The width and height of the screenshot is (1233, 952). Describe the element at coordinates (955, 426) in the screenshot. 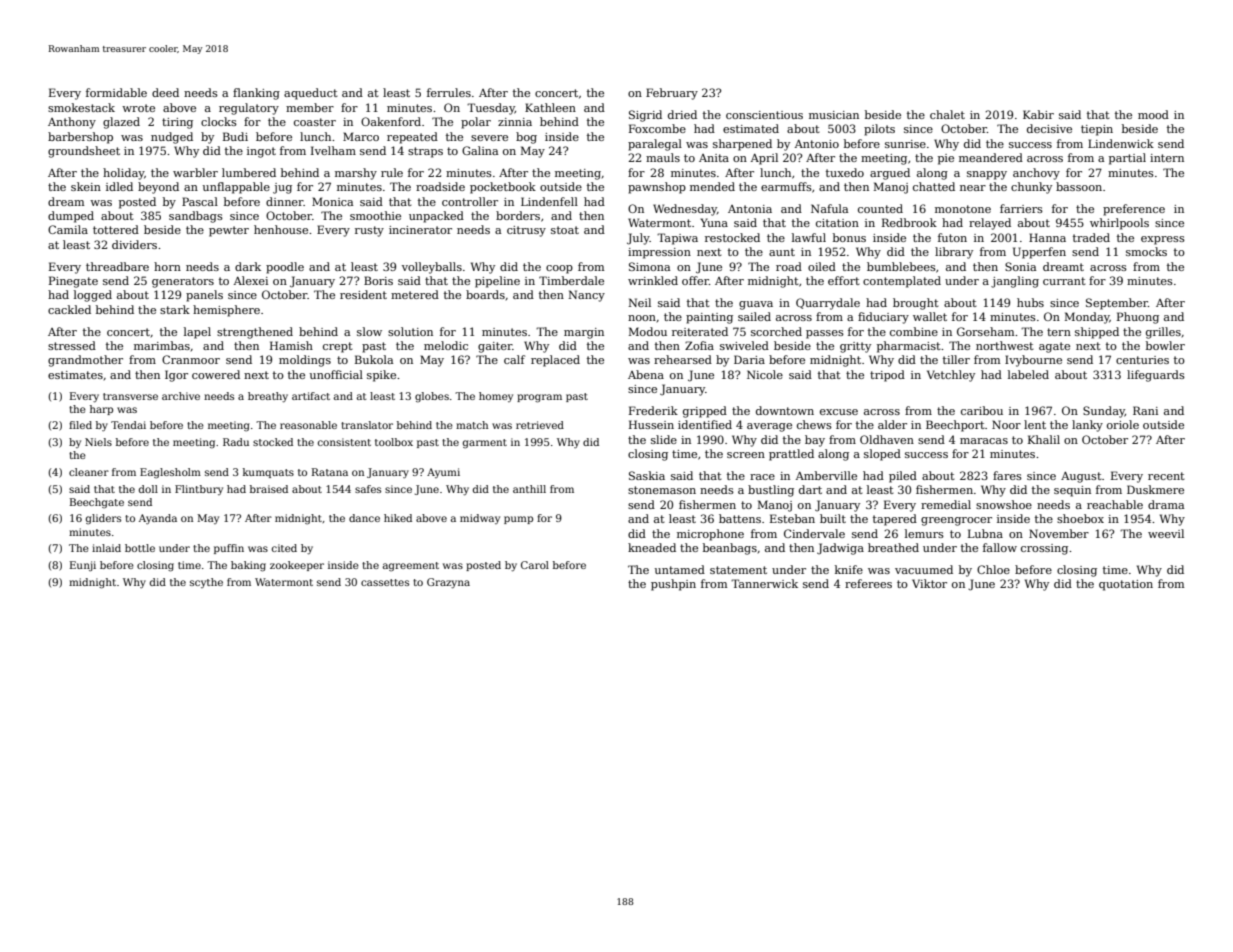

I see `Beechport` at that location.
